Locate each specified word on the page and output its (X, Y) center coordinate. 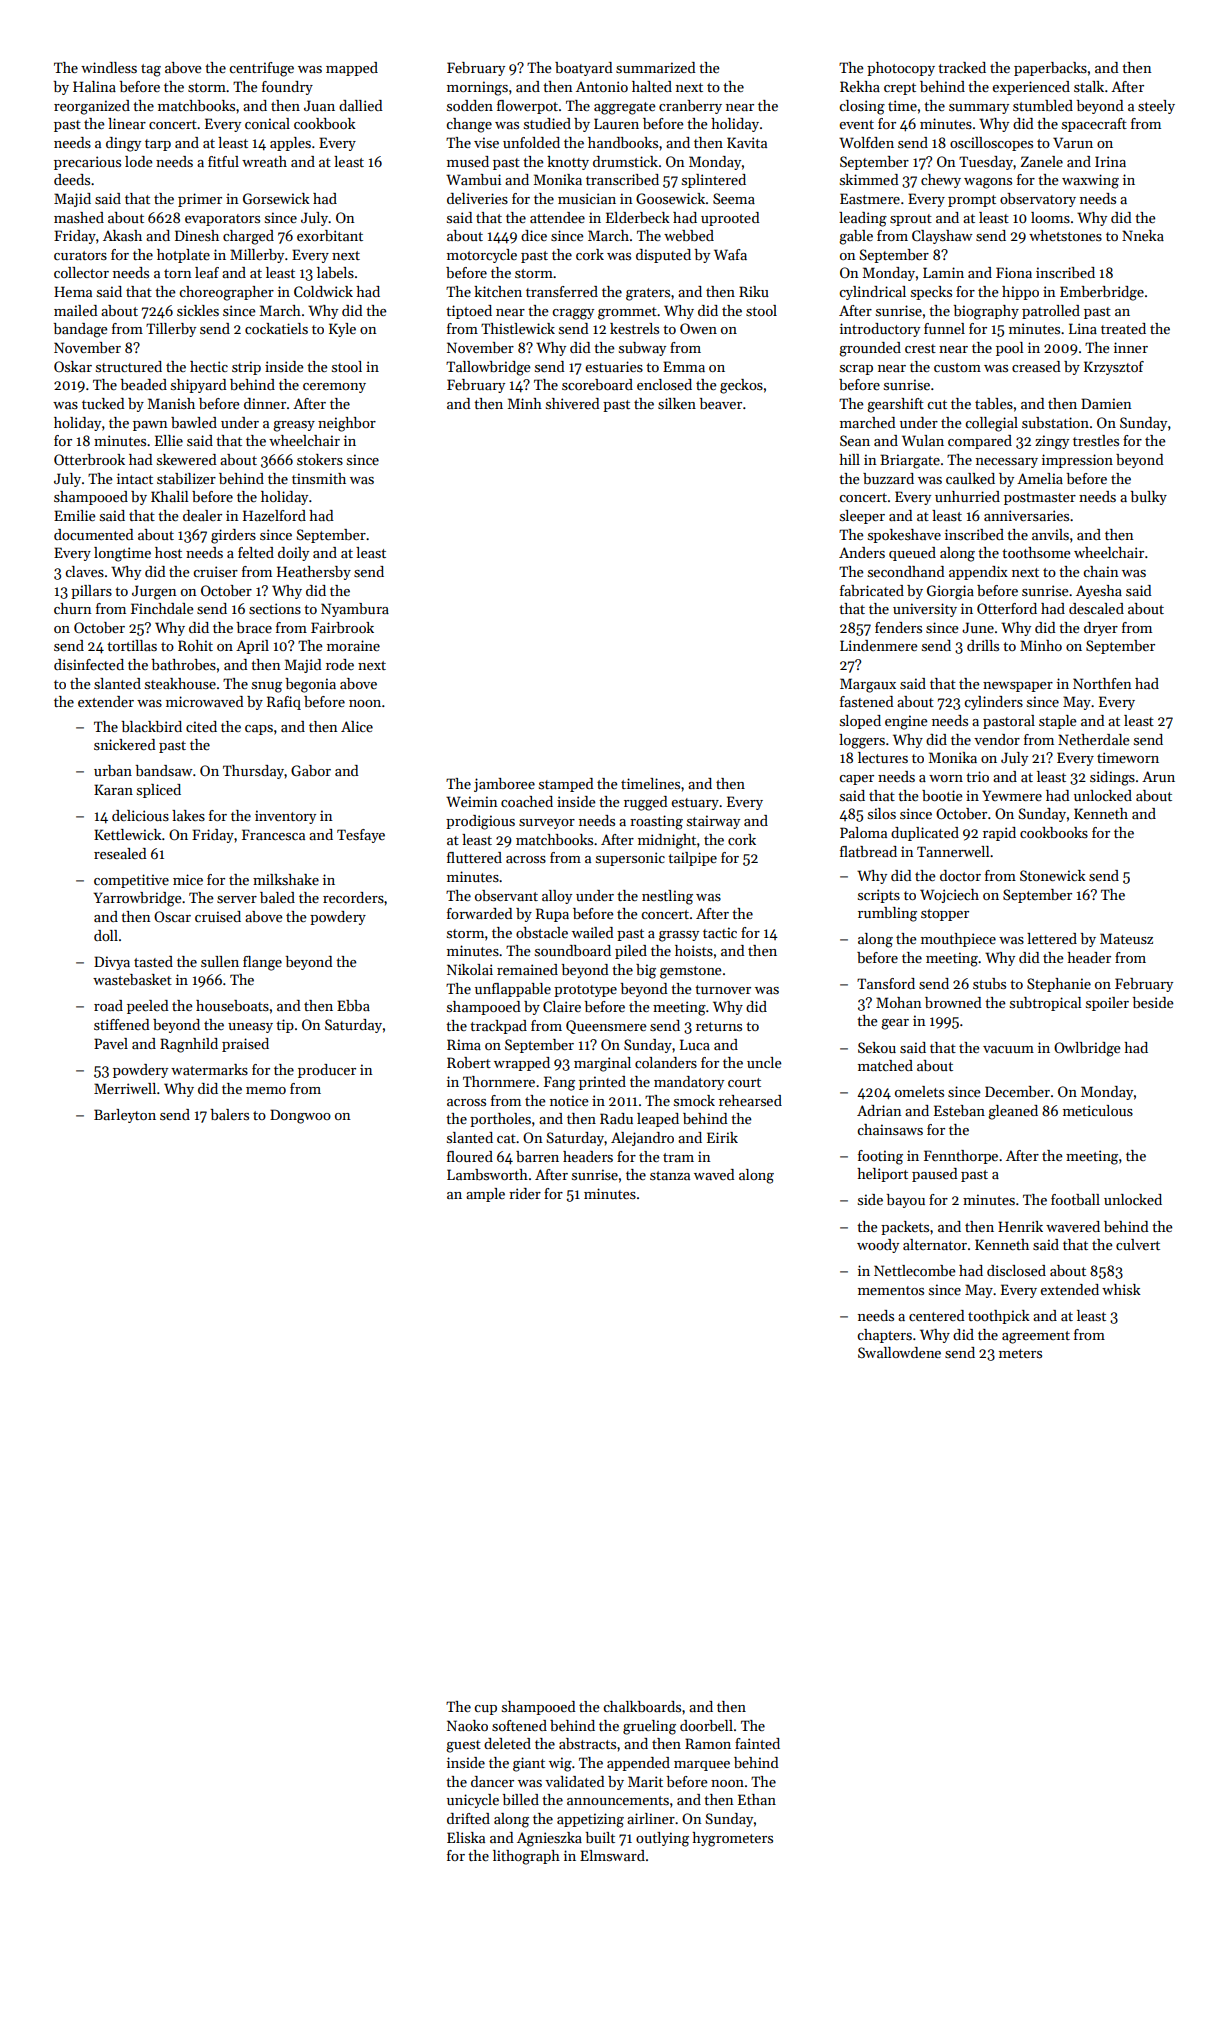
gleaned (1013, 1112)
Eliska (466, 1837)
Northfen (1102, 683)
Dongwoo (300, 1116)
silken (677, 403)
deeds (72, 179)
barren (537, 1156)
